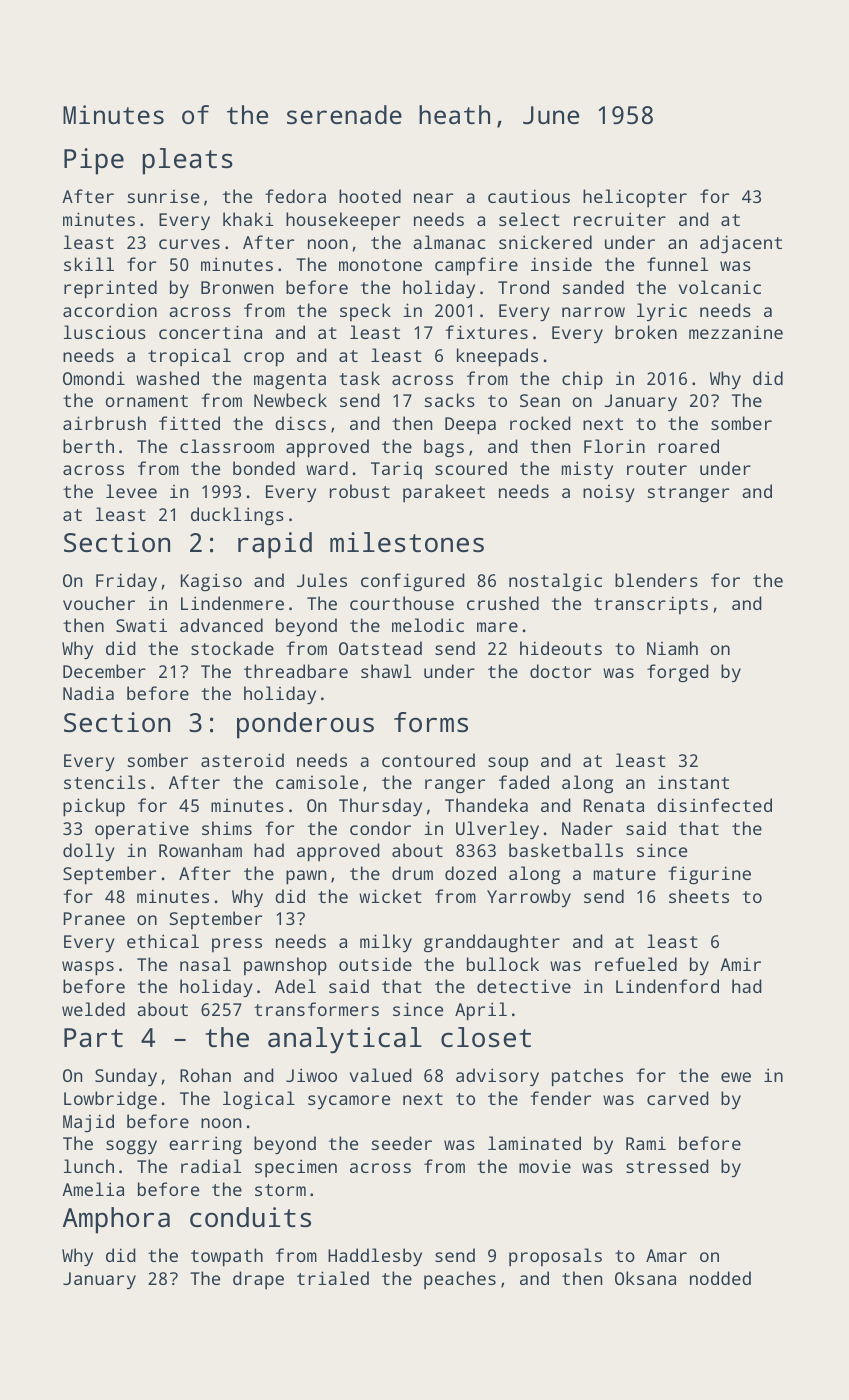  Describe the element at coordinates (714, 805) in the image. I see `disinfected` at that location.
